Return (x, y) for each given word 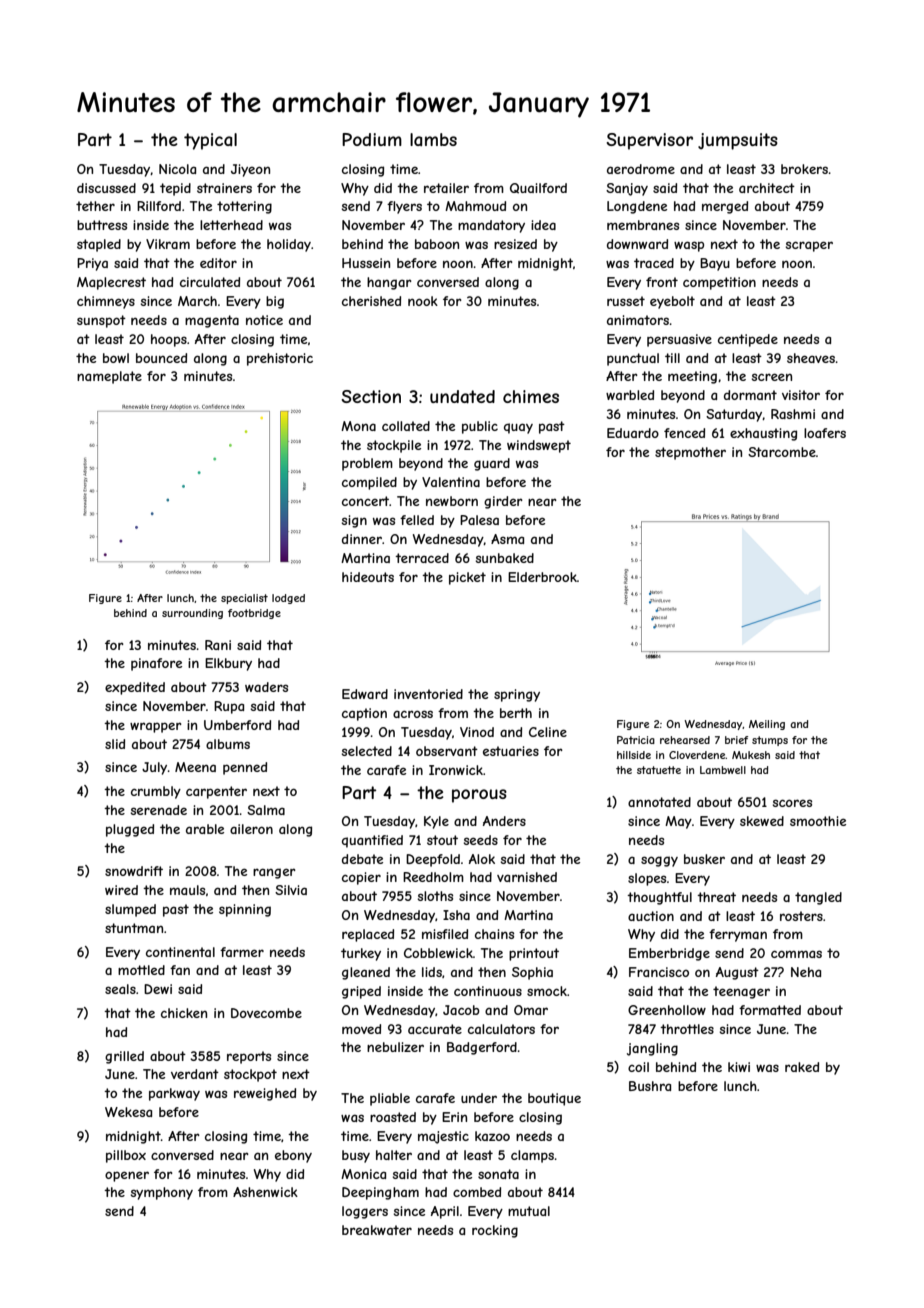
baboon (437, 244)
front (662, 282)
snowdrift (134, 871)
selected (367, 751)
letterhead (231, 225)
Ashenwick (265, 1192)
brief (736, 740)
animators (638, 320)
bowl (116, 358)
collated (406, 426)
